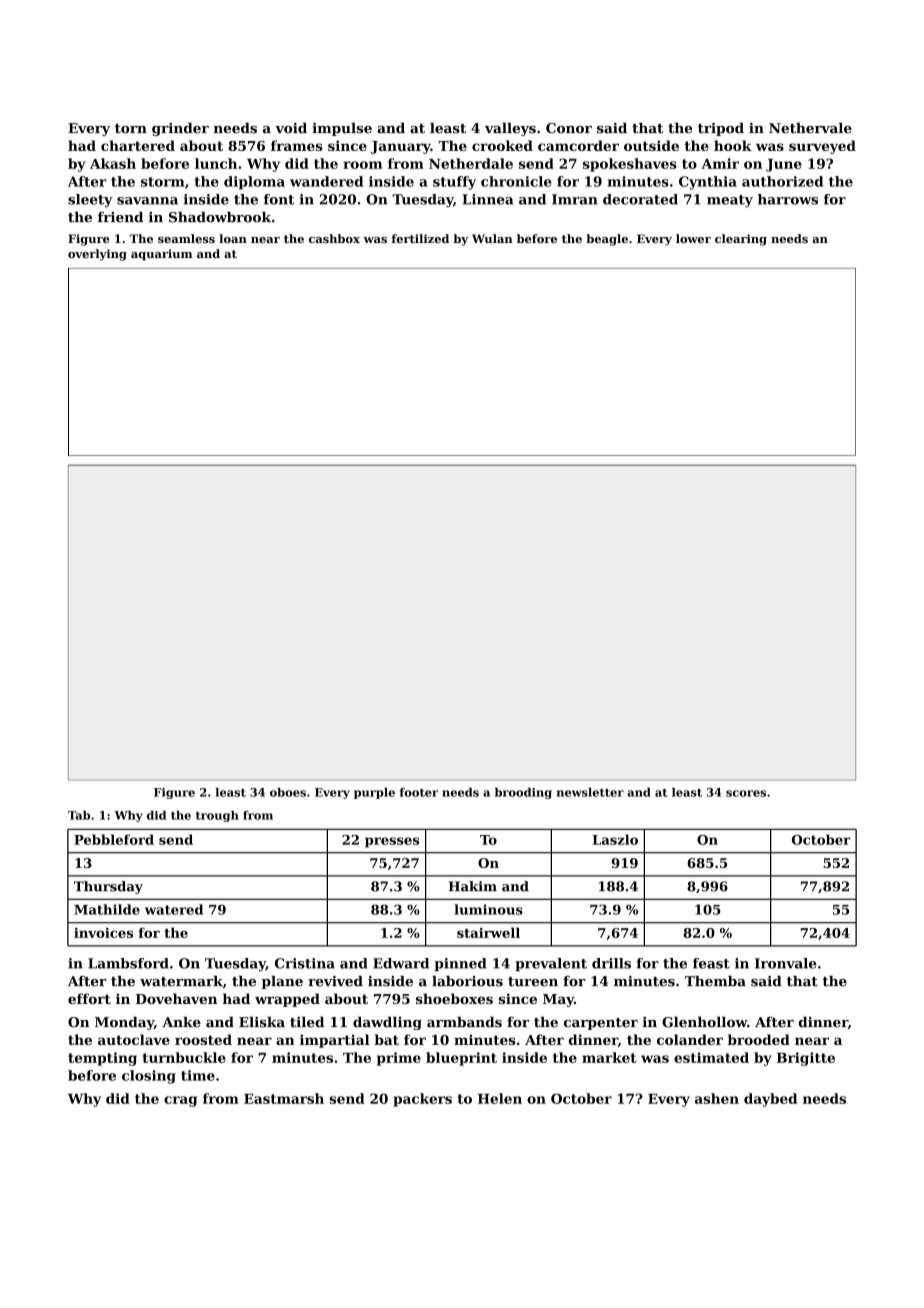  Describe the element at coordinates (174, 909) in the screenshot. I see `watered` at that location.
